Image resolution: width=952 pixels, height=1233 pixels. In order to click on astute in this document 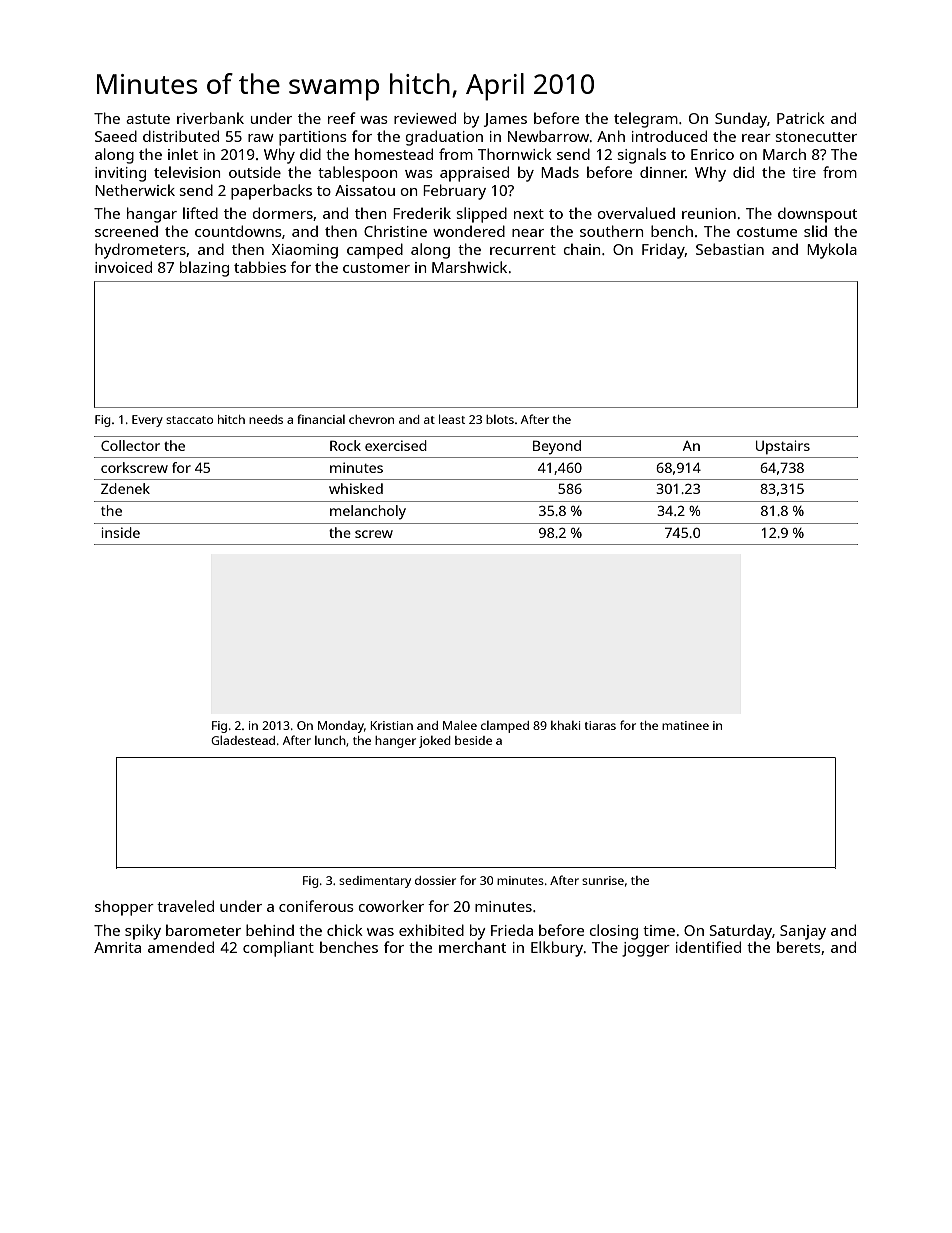, I will do `click(148, 119)`.
